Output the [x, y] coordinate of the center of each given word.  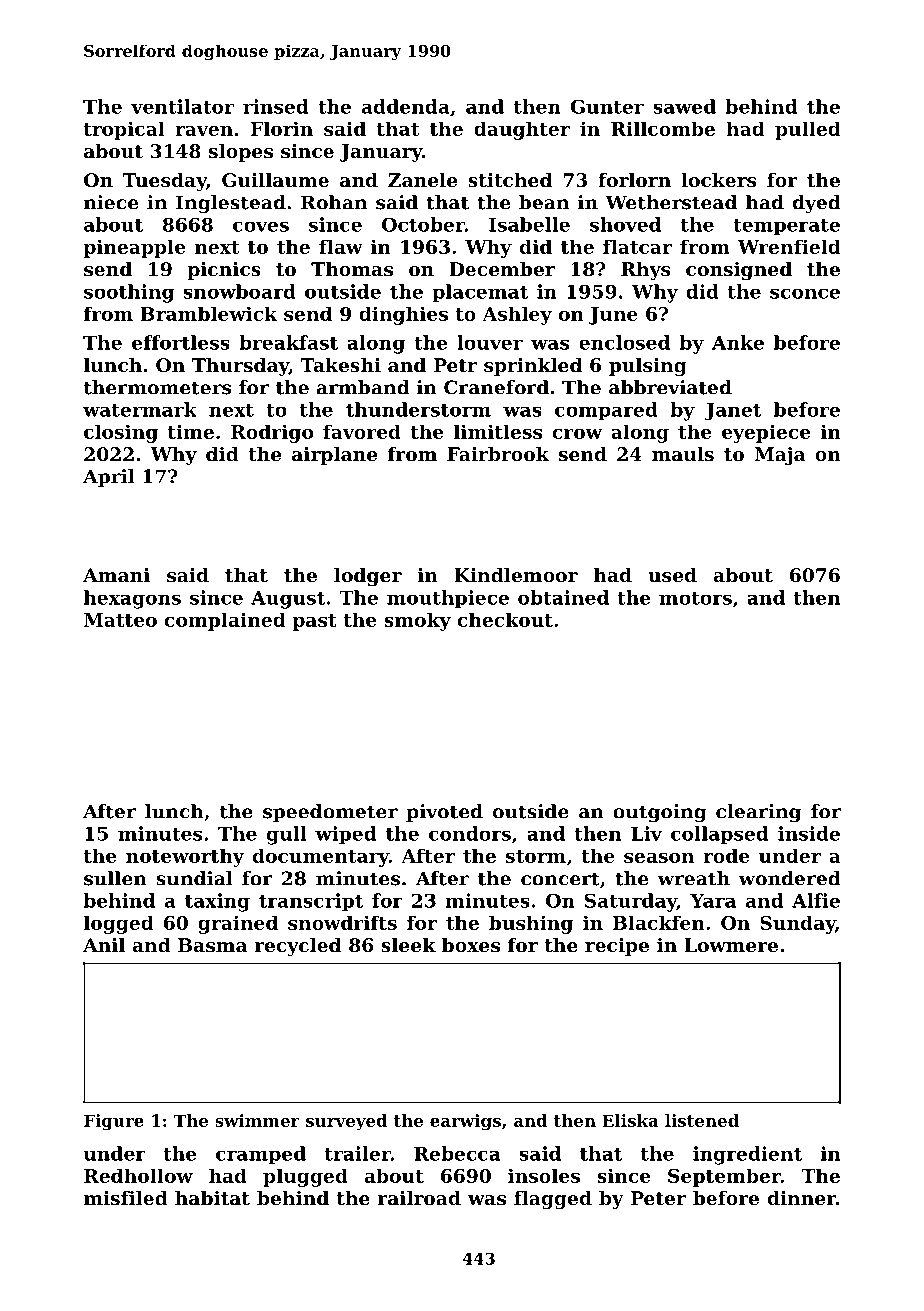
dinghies [403, 315]
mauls [683, 454]
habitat [212, 1198]
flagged [553, 1200]
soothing [129, 293]
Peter [658, 1198]
